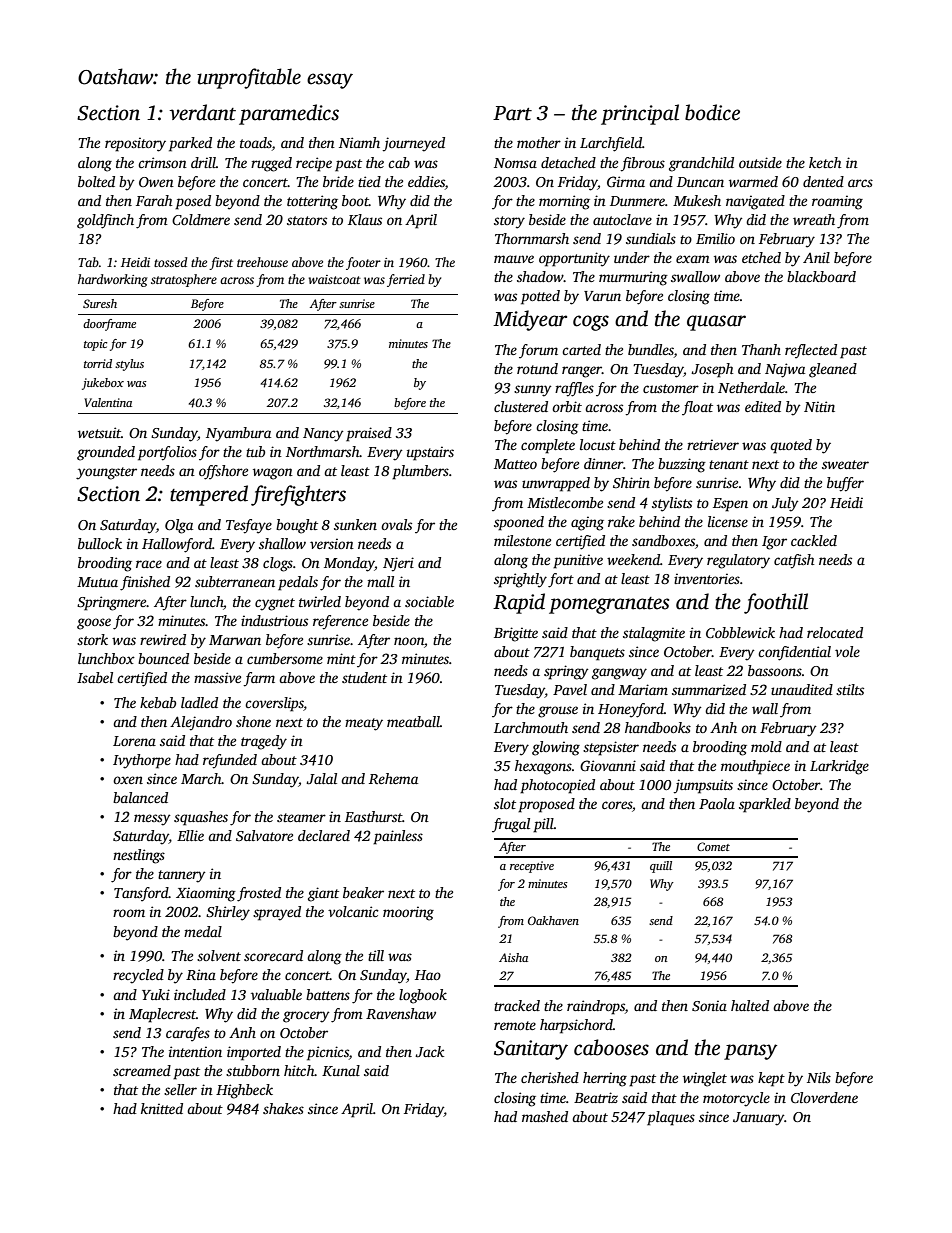  I want to click on quoted, so click(791, 446).
